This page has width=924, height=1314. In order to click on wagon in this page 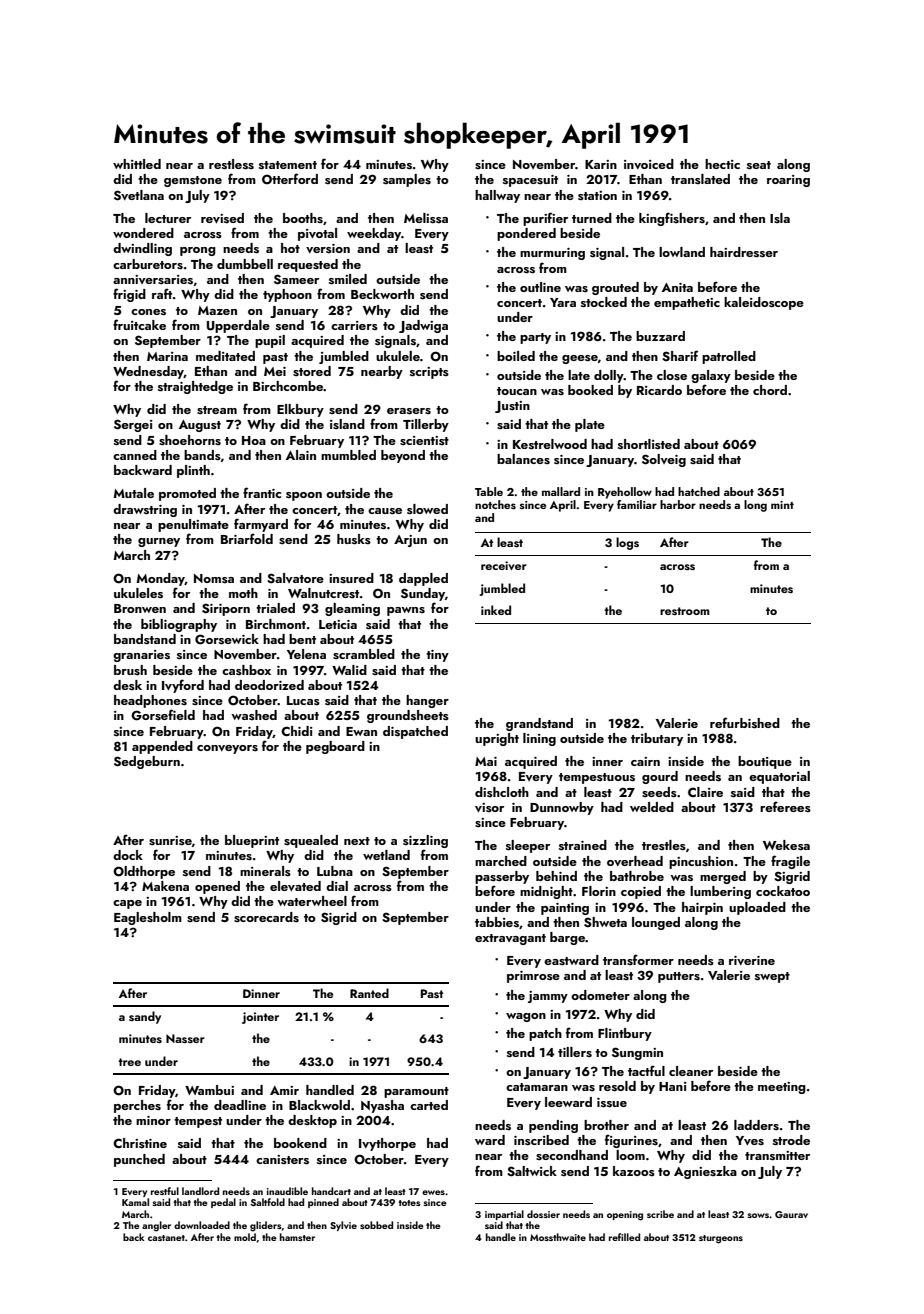, I will do `click(526, 1017)`.
